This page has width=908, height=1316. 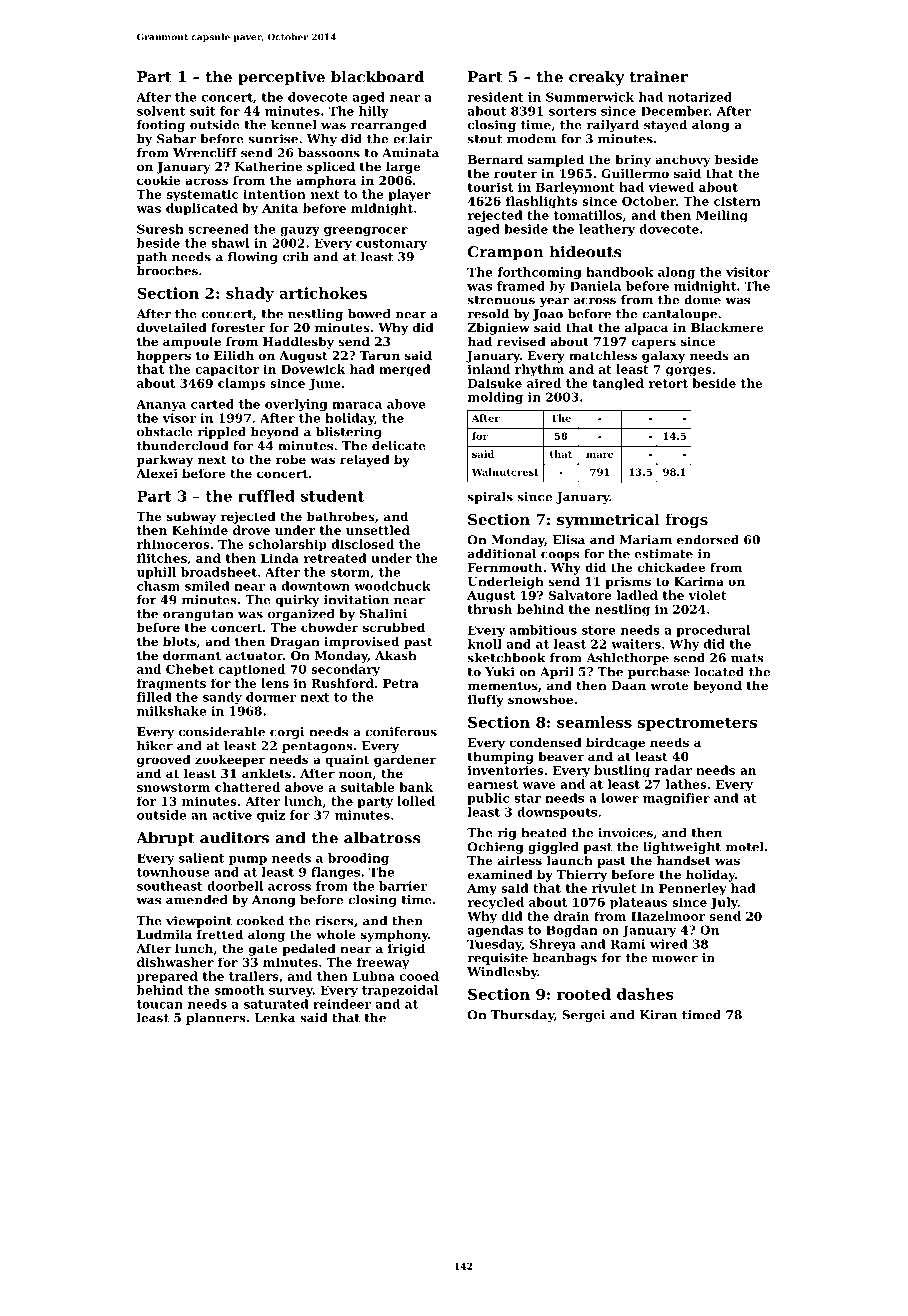 I want to click on reindeer, so click(x=342, y=1004).
